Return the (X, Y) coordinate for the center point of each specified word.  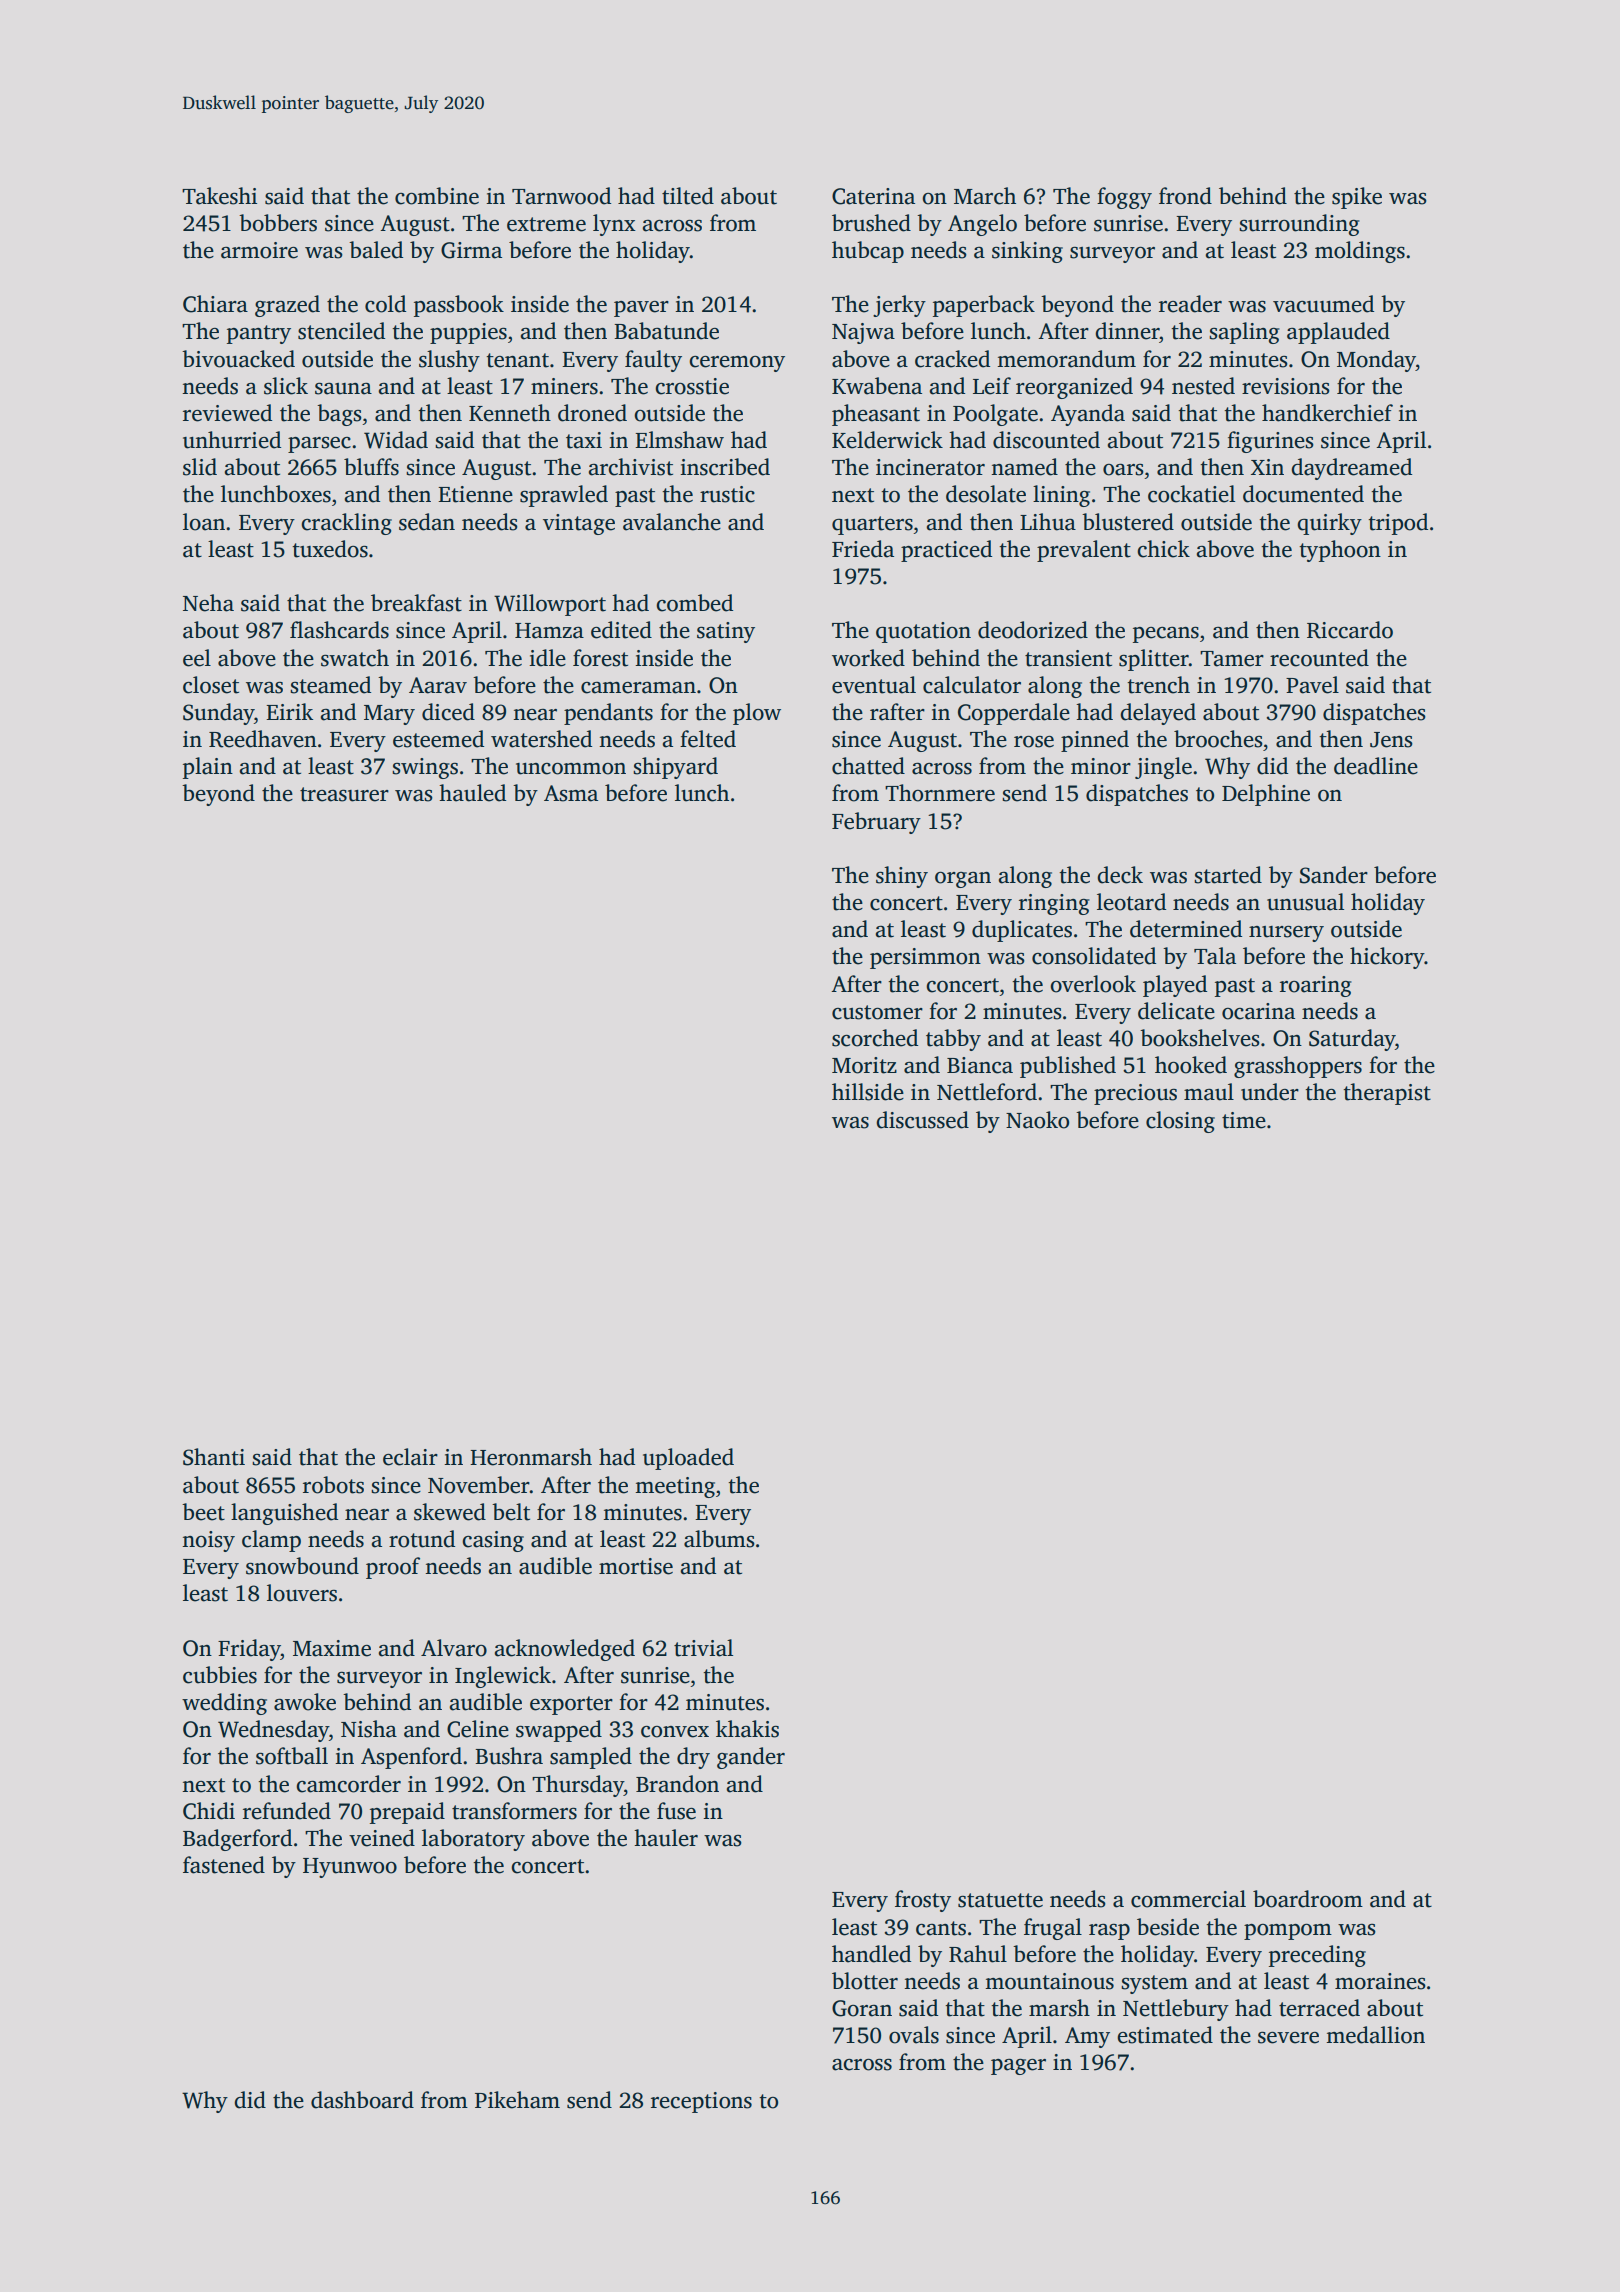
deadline (1376, 766)
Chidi (209, 1811)
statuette (1000, 1900)
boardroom (1308, 1899)
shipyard (675, 768)
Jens (1391, 740)
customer (877, 1012)
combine (437, 196)
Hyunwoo (350, 1868)
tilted (688, 196)
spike (1357, 198)
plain (208, 768)
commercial (1188, 1899)
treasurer (344, 794)
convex (675, 1732)
